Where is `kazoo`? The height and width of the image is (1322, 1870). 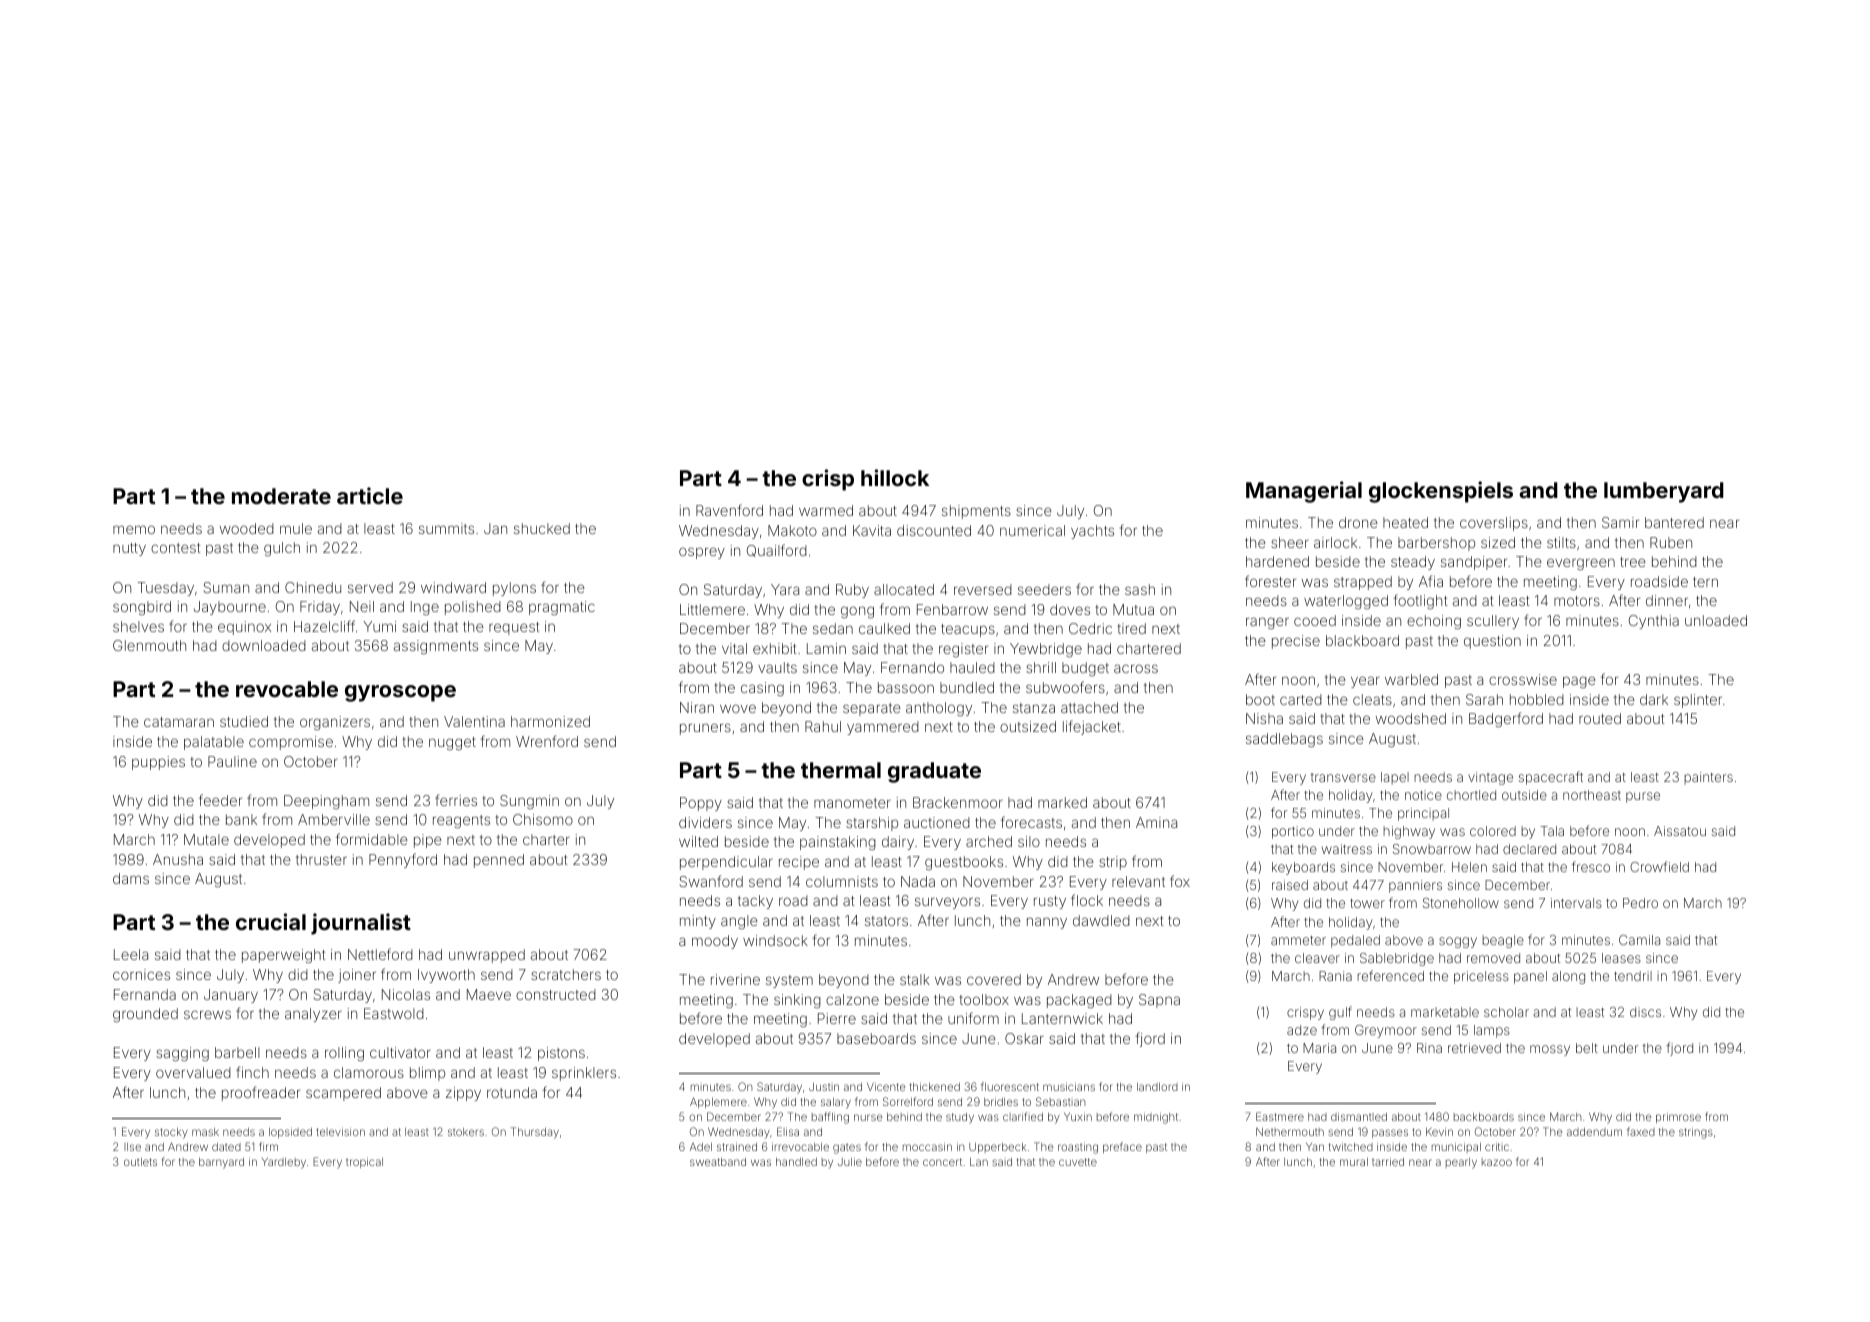
kazoo is located at coordinates (1497, 1162).
